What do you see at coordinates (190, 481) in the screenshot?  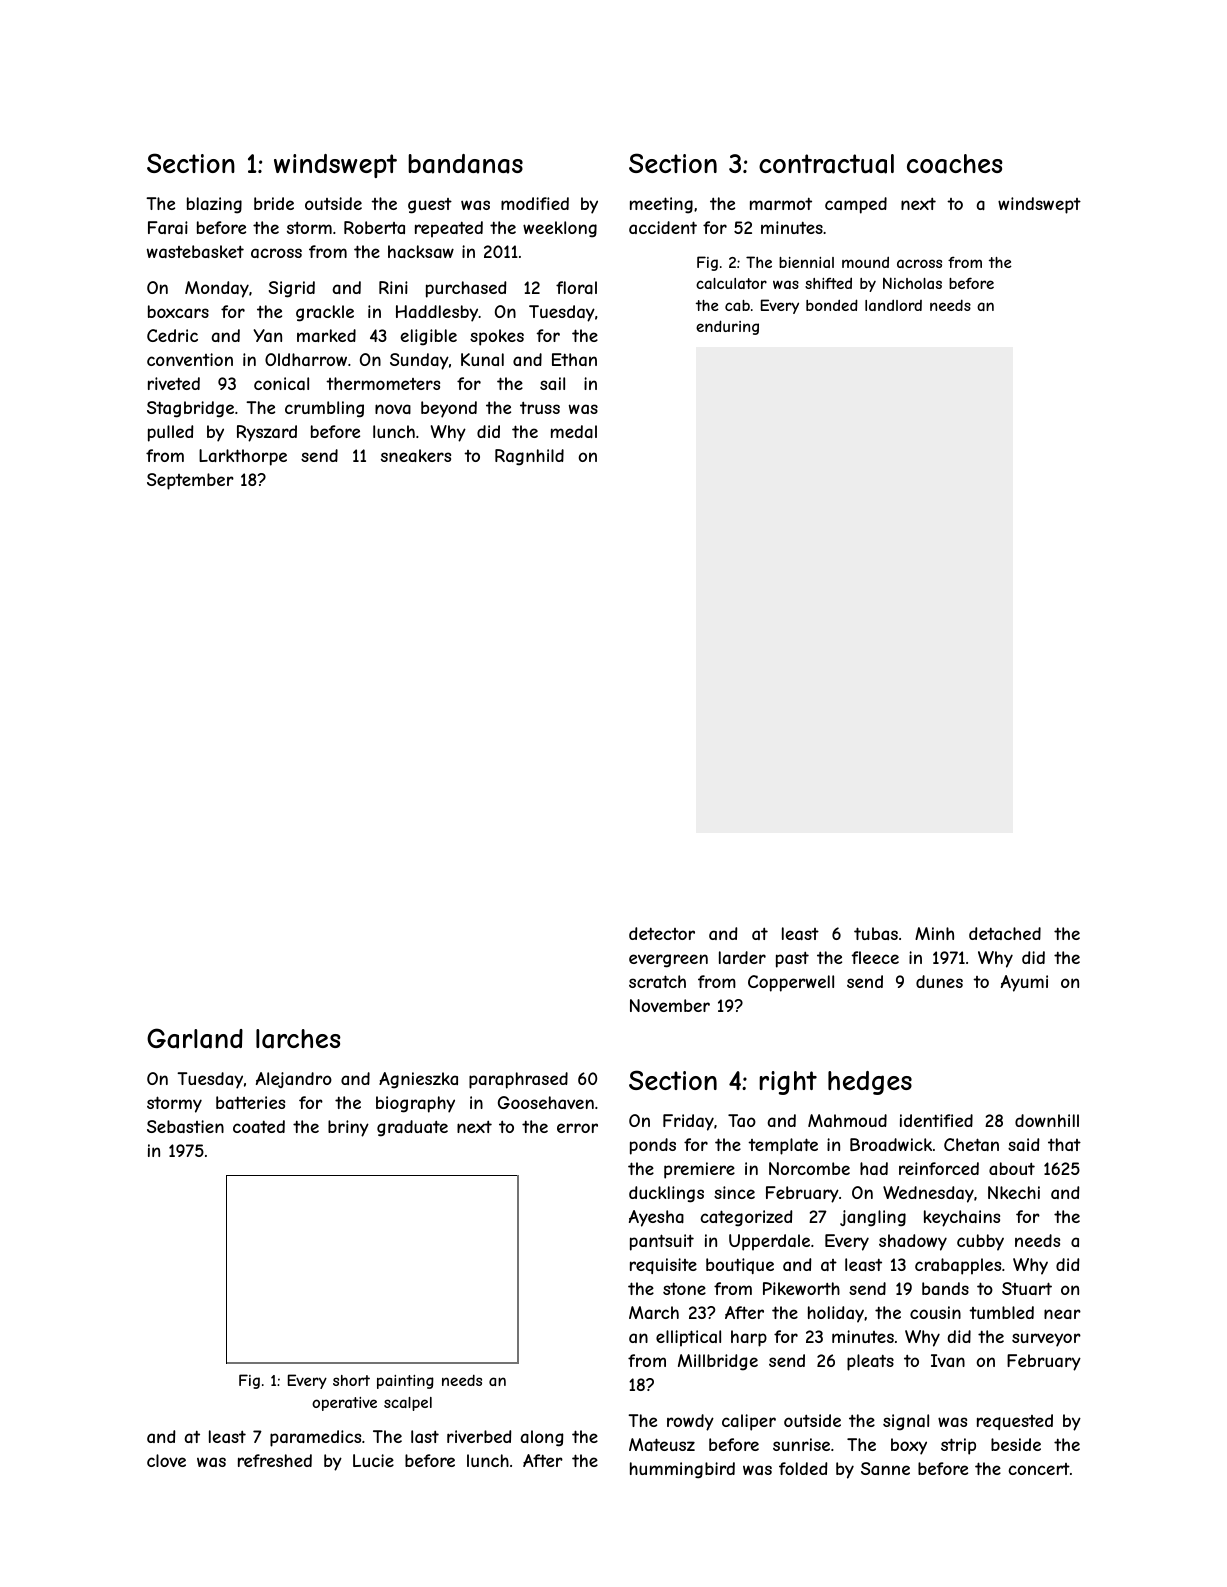 I see `September` at bounding box center [190, 481].
